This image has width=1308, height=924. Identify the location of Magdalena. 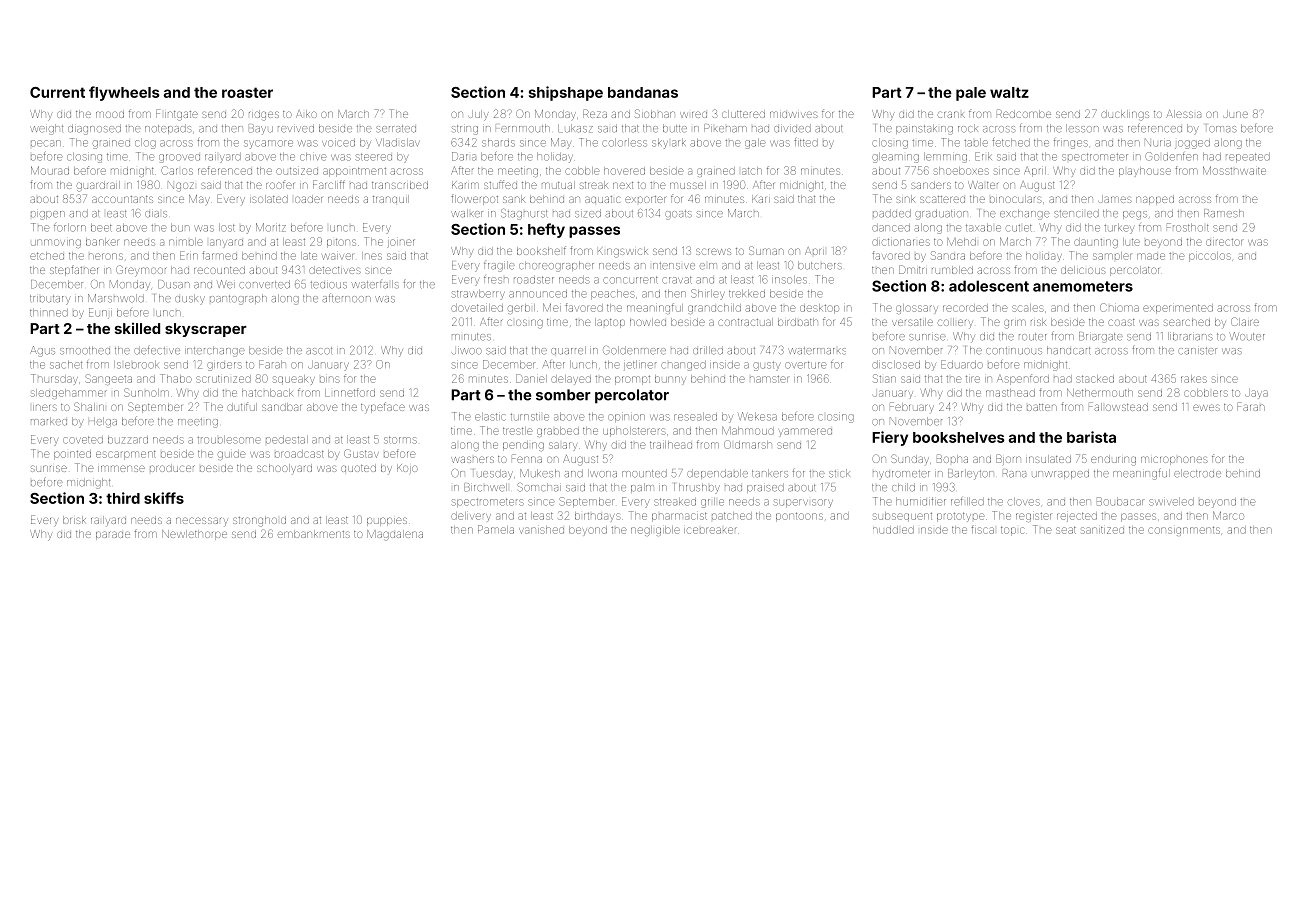
(395, 535).
